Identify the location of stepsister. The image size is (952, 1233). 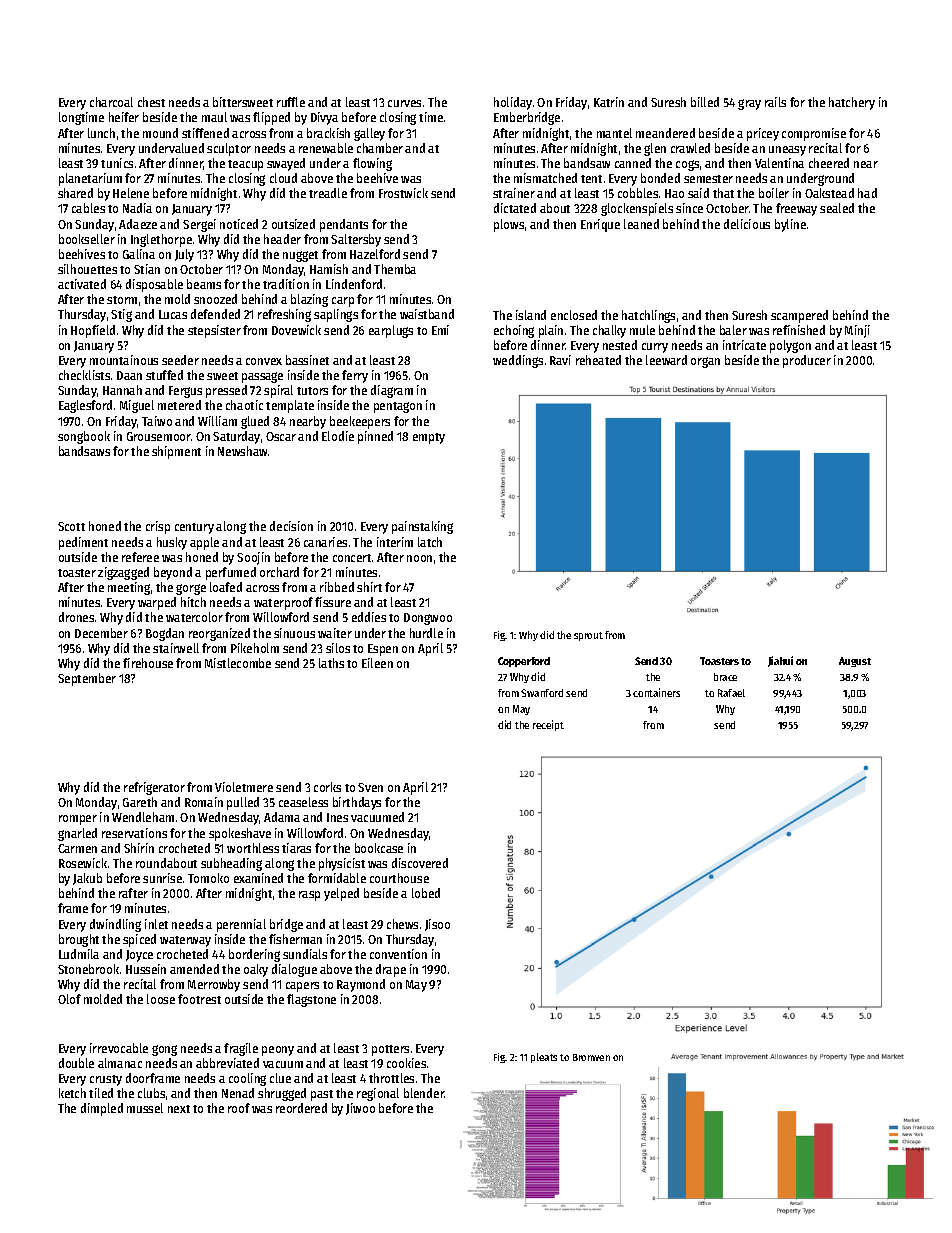
(214, 331).
